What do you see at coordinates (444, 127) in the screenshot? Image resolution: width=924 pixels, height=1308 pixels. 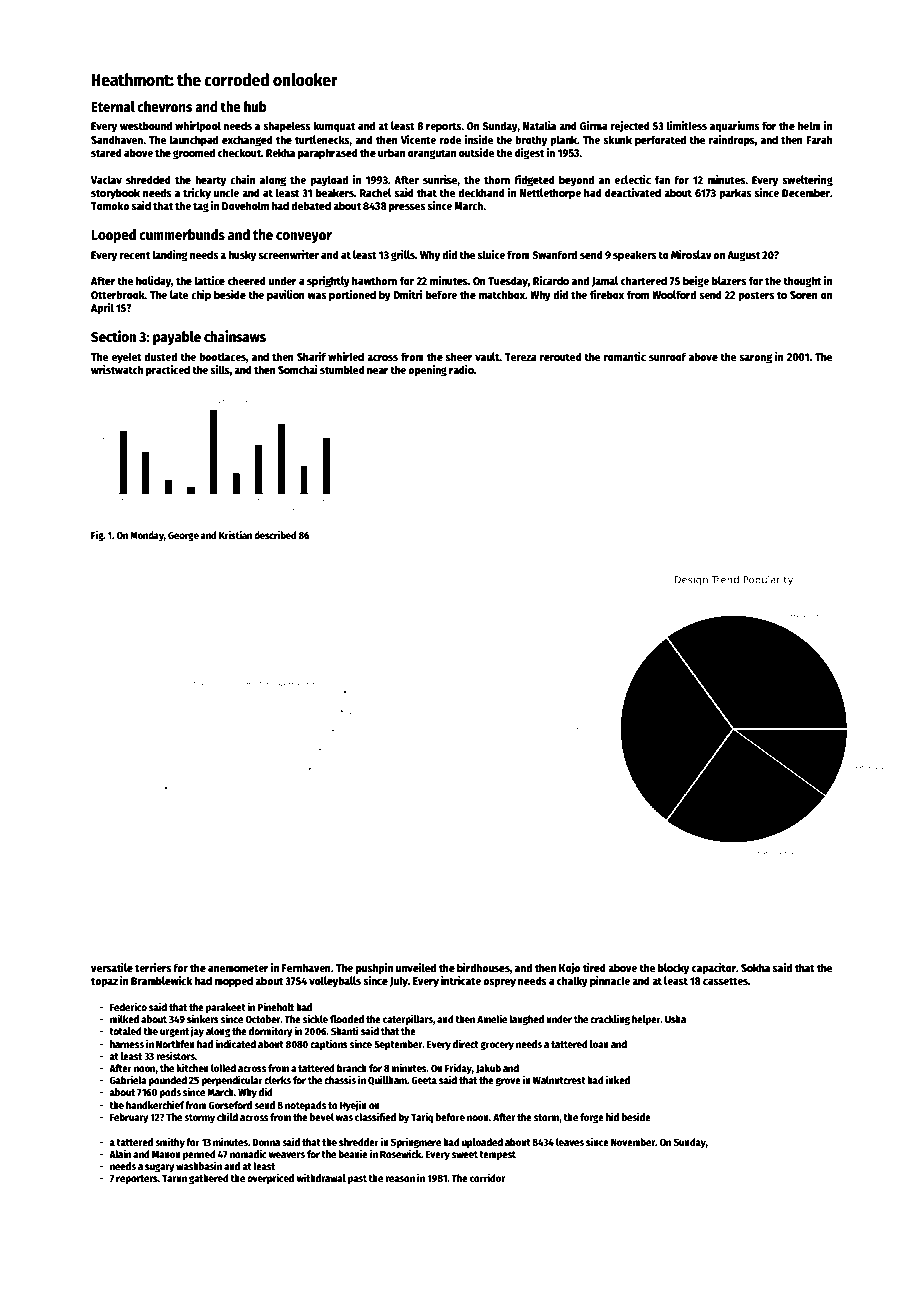 I see `reports` at bounding box center [444, 127].
